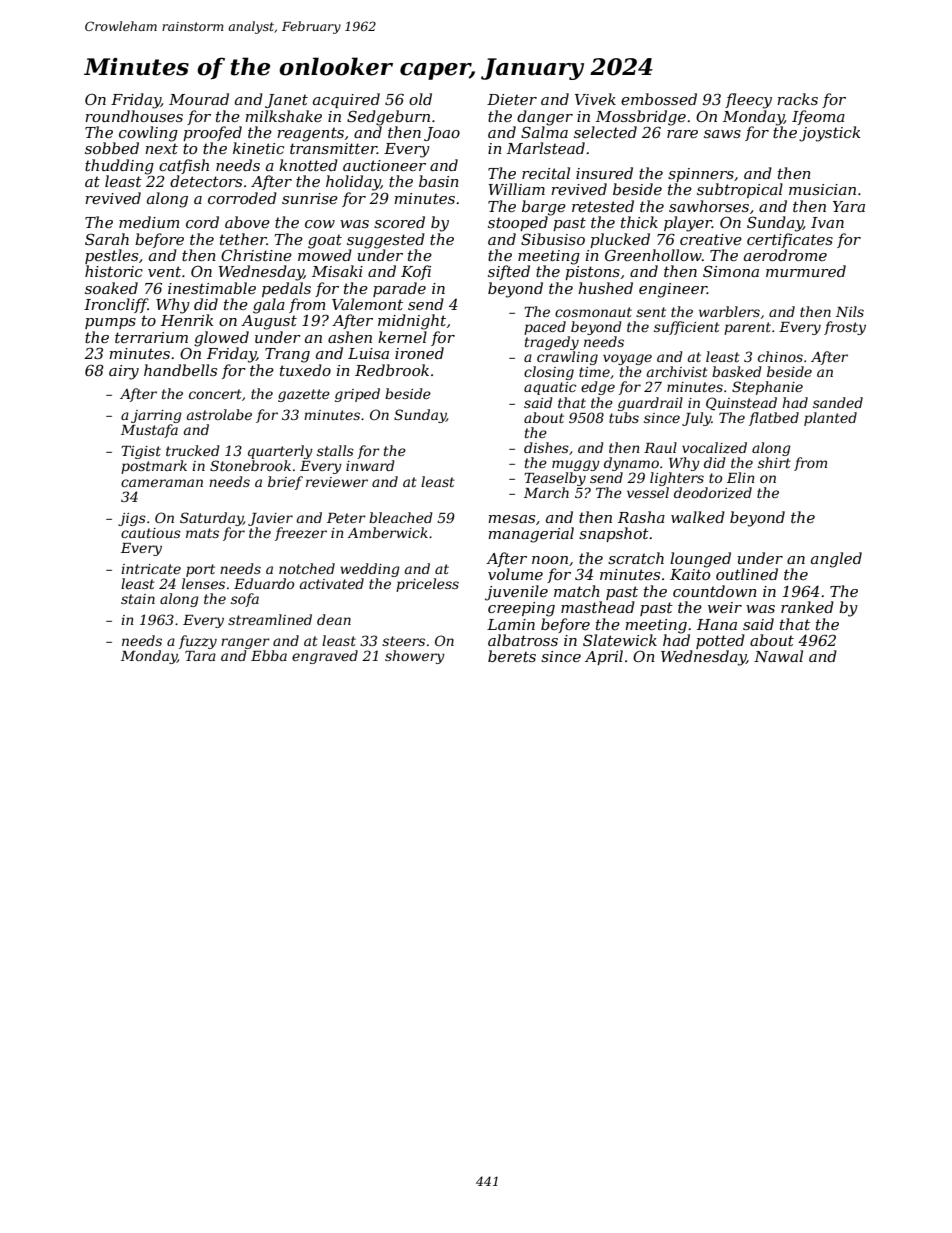  What do you see at coordinates (673, 290) in the page?
I see `engineer` at bounding box center [673, 290].
